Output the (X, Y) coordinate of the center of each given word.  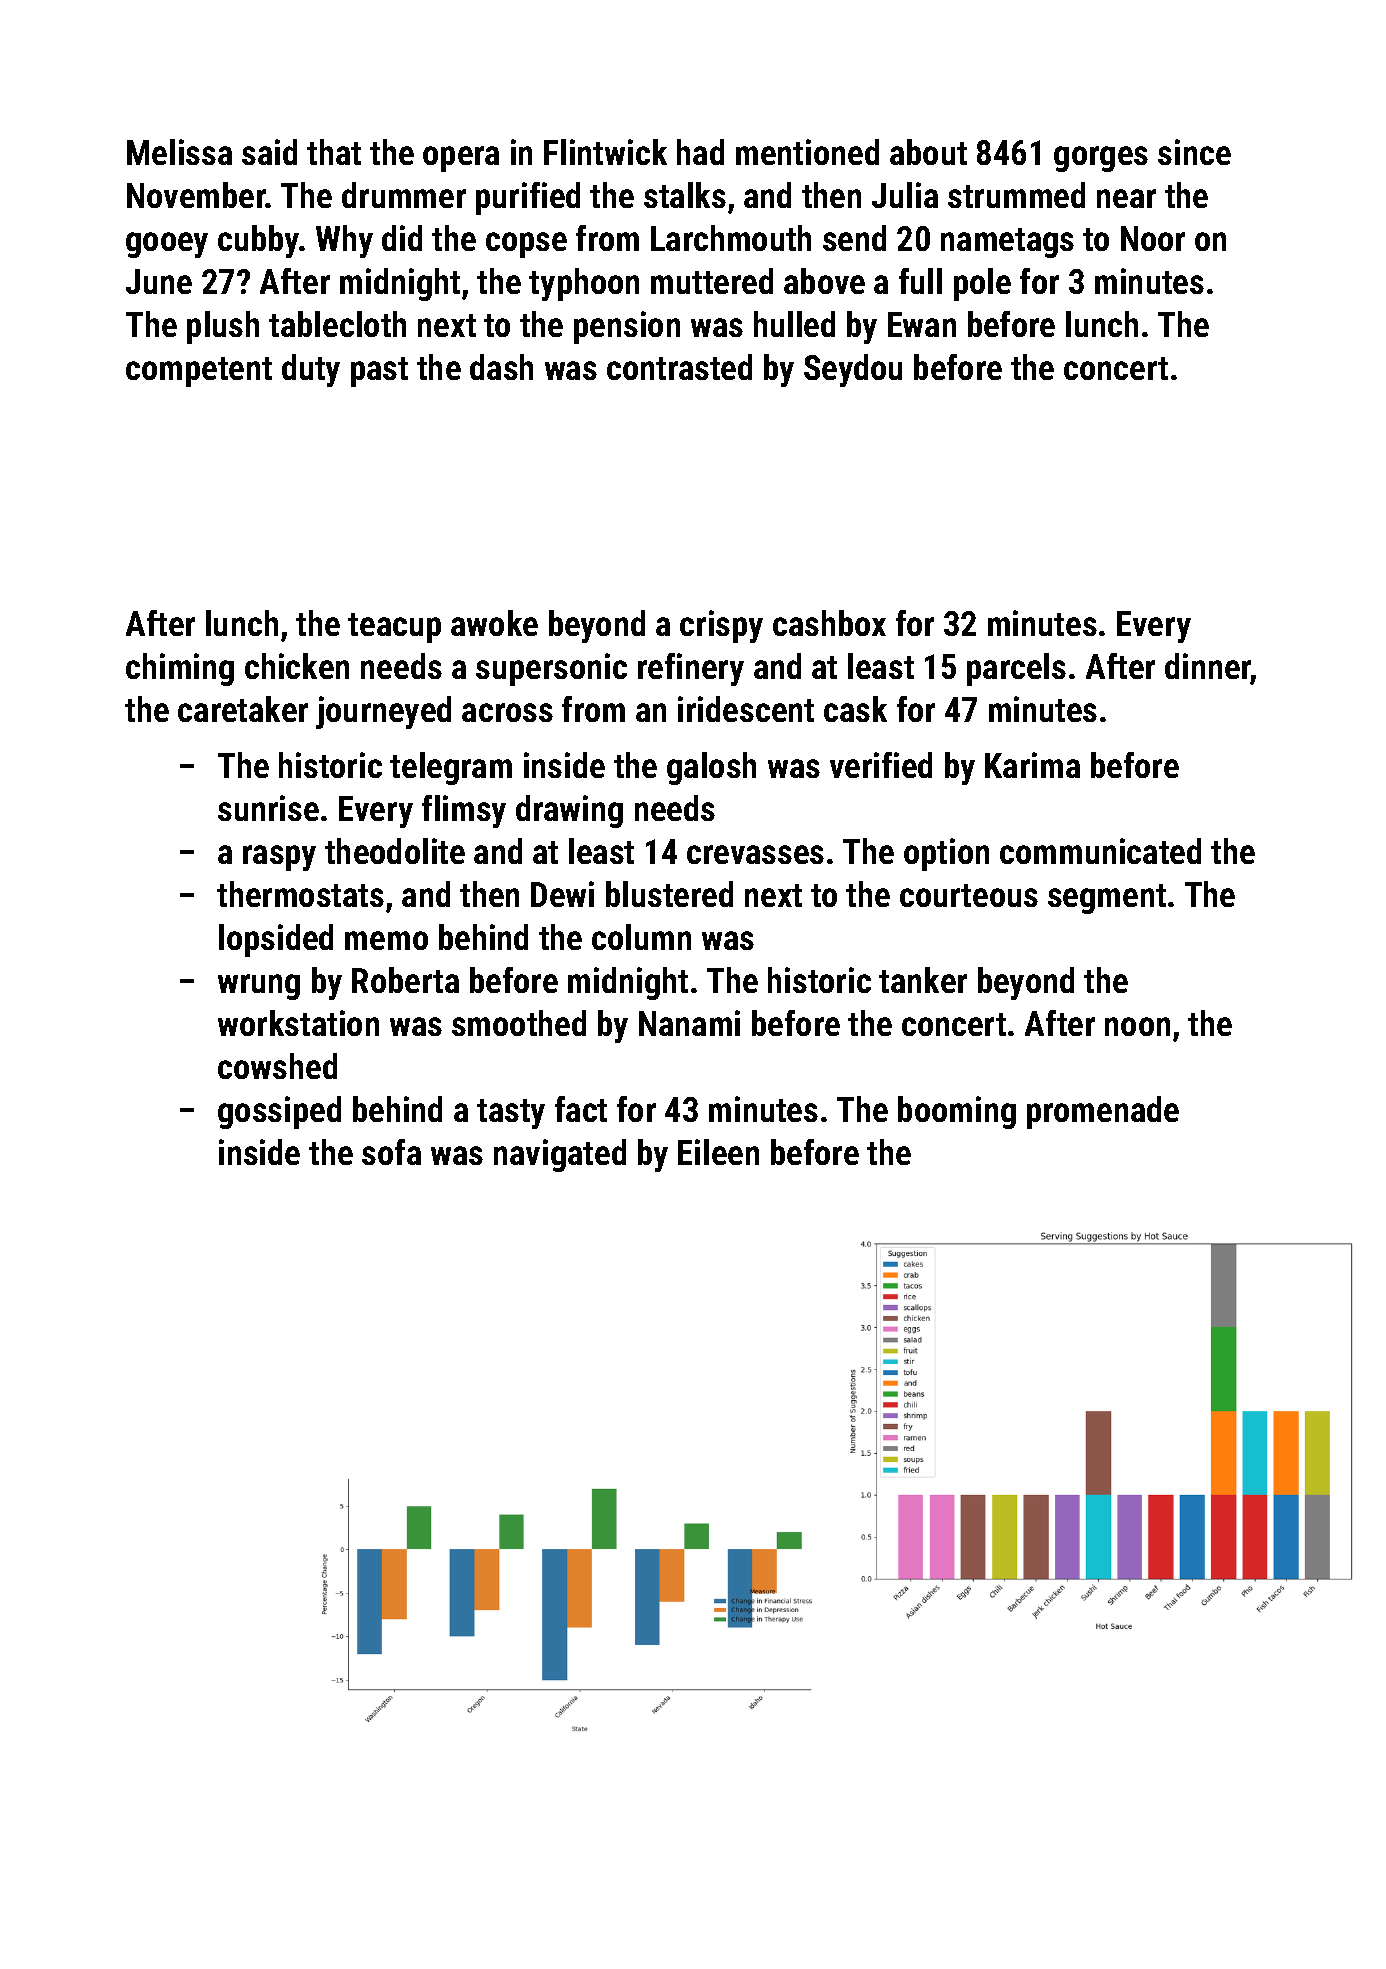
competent (199, 372)
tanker (923, 980)
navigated (560, 1155)
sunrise (268, 808)
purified (528, 198)
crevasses (755, 854)
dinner (1208, 666)
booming (957, 1112)
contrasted (679, 367)
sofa (391, 1152)
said (269, 152)
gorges (1101, 159)
